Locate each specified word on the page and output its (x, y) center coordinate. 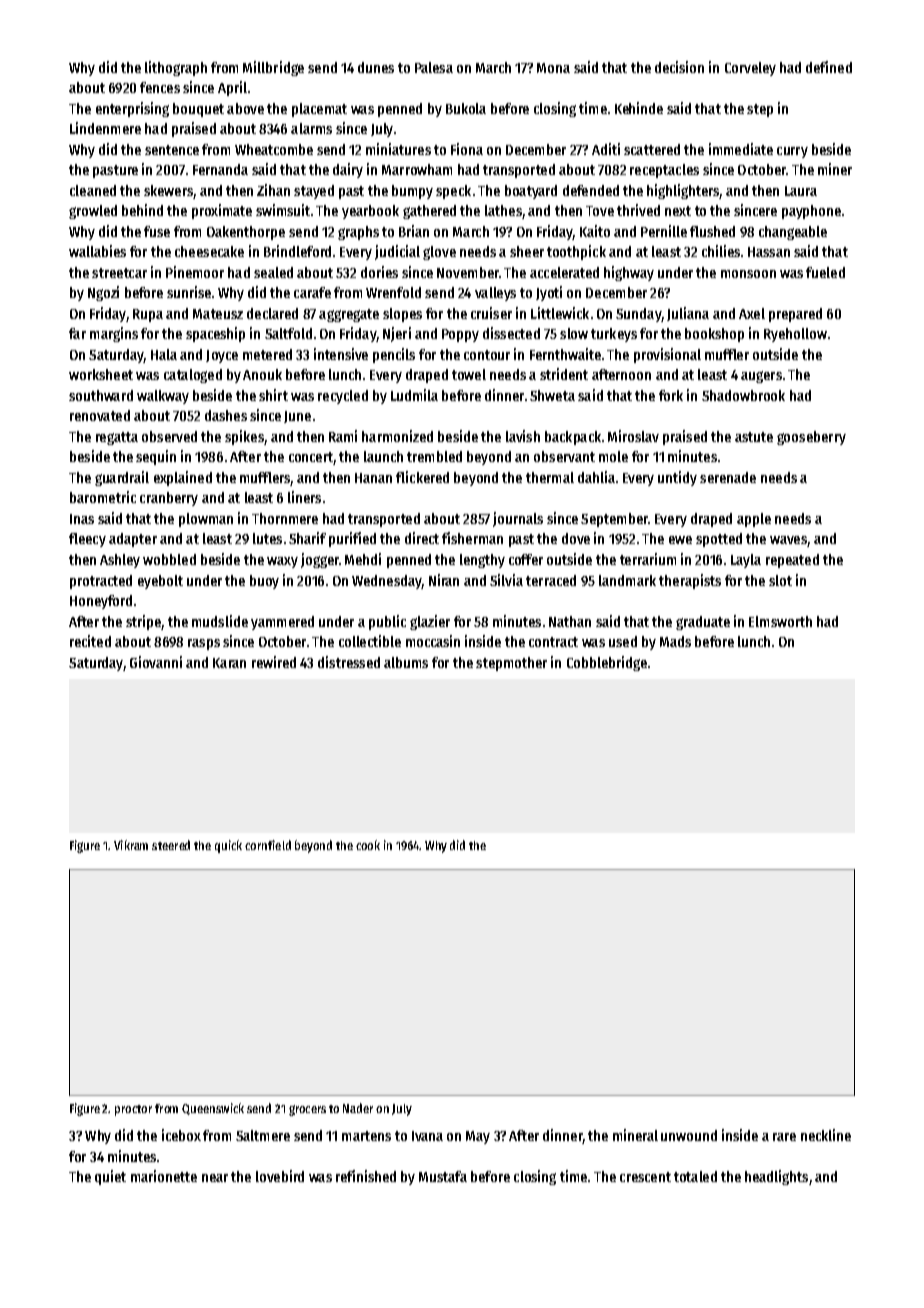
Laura (801, 191)
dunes (376, 67)
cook (368, 845)
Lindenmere (105, 128)
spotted (719, 540)
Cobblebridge (607, 663)
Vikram (131, 845)
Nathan (570, 621)
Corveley (750, 69)
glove (439, 253)
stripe (144, 622)
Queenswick (213, 1109)
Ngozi (103, 293)
